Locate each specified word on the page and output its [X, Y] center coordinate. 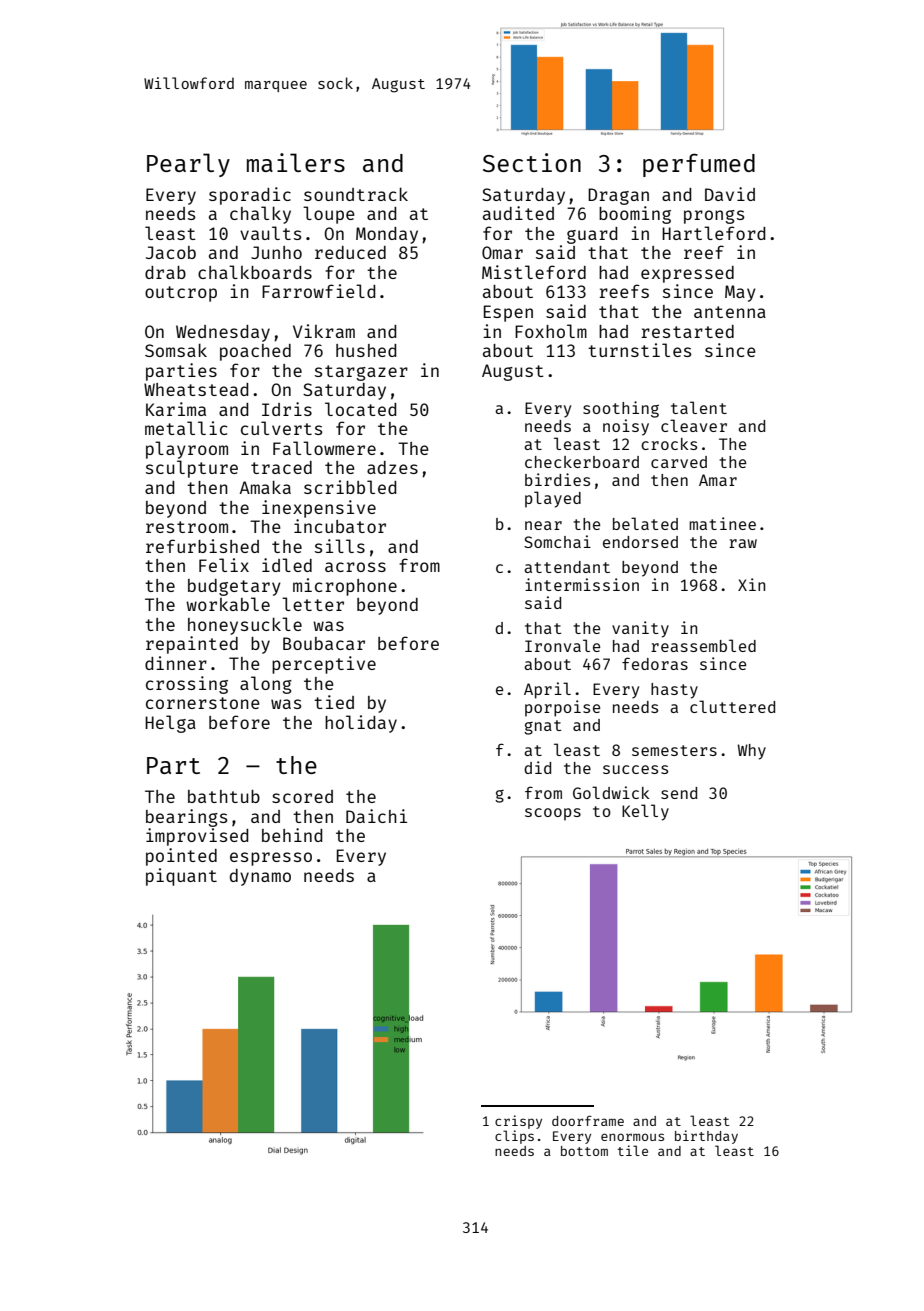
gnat [542, 727]
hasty [674, 691]
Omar [502, 252]
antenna [730, 312]
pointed [181, 857]
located [360, 409]
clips [514, 1137]
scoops [553, 814]
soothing [621, 409]
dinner [176, 663]
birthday [706, 1137]
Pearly [188, 165]
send [679, 793]
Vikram [324, 331]
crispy [518, 1122]
